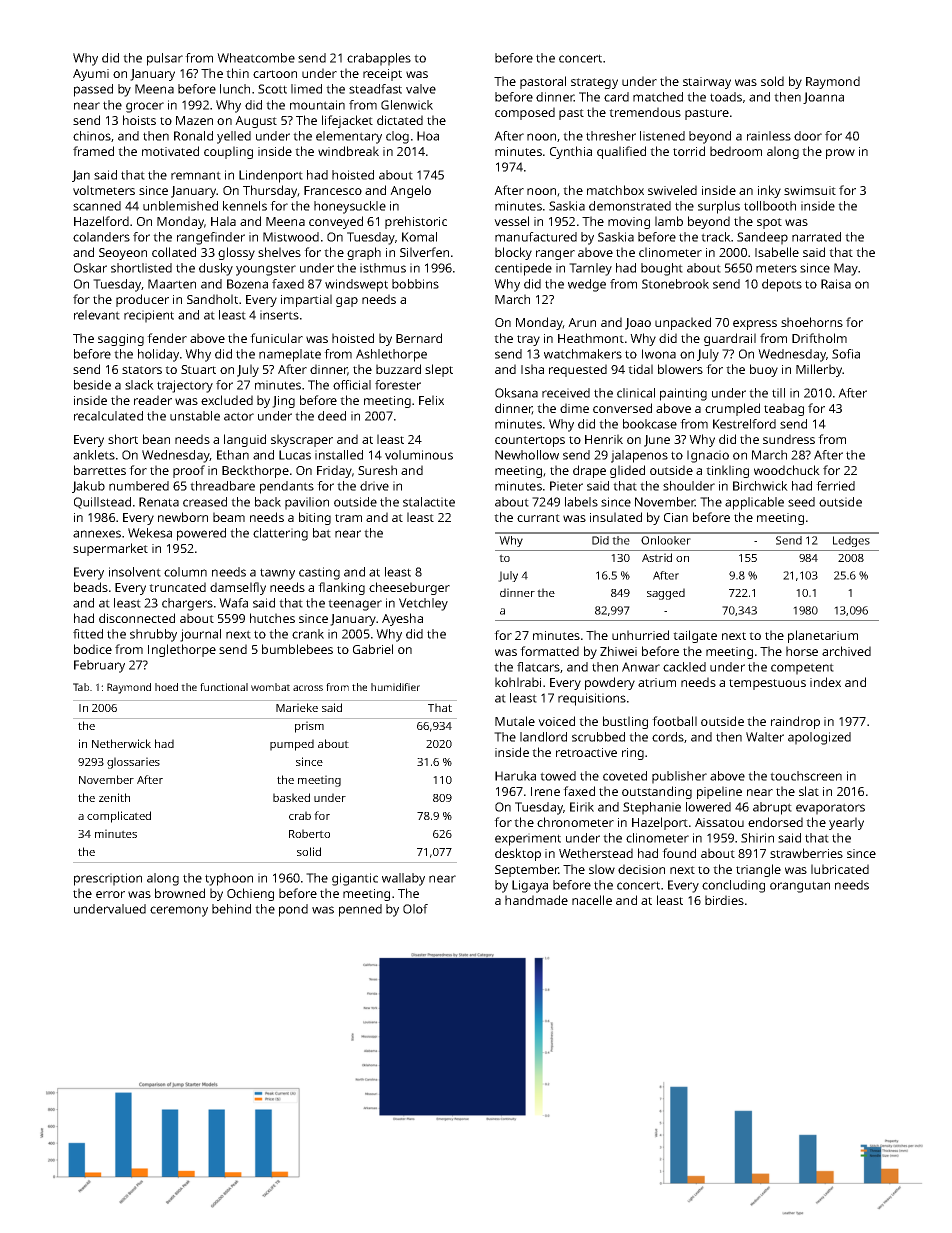 Image resolution: width=952 pixels, height=1233 pixels. What do you see at coordinates (571, 152) in the screenshot?
I see `Cynthia` at bounding box center [571, 152].
